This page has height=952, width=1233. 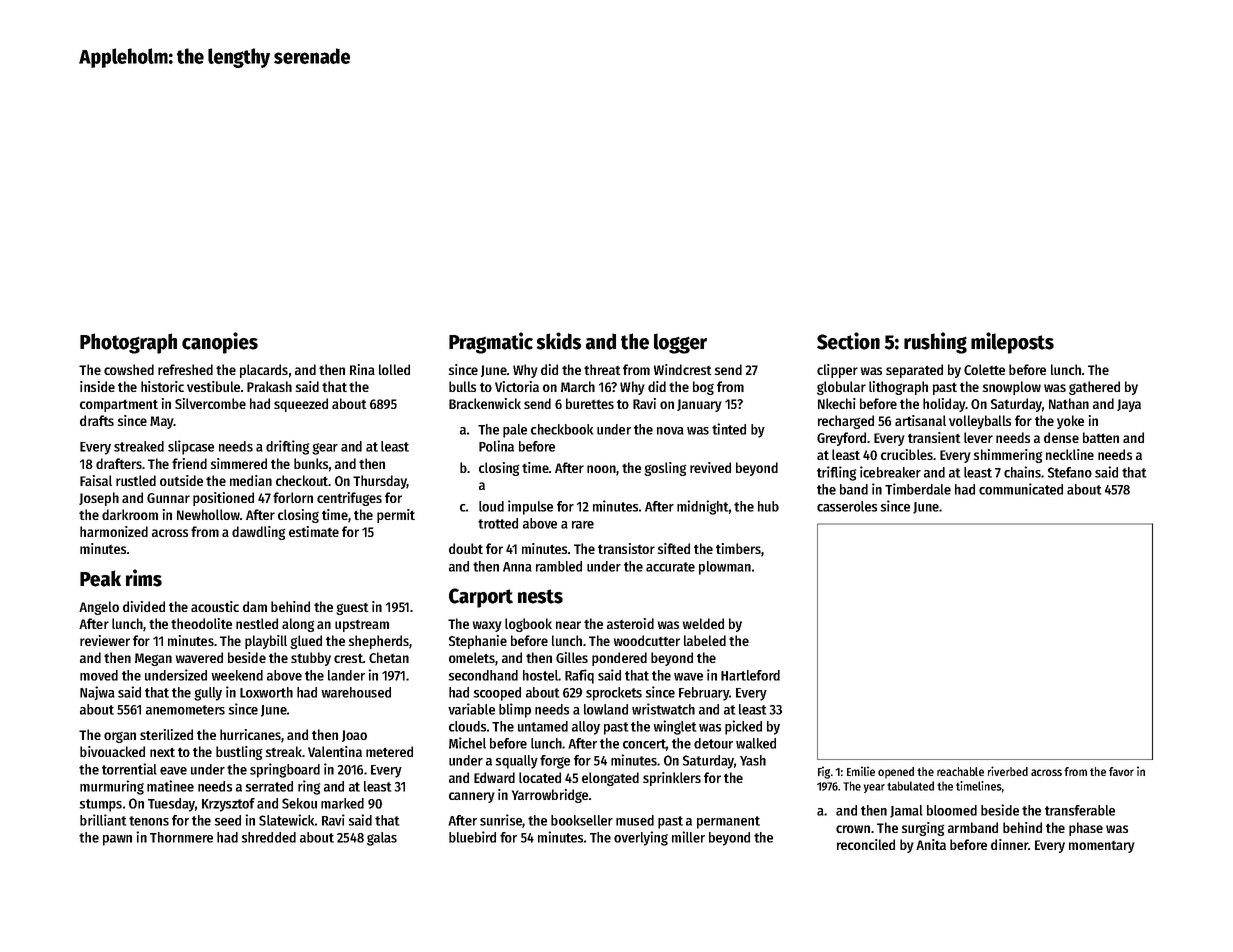 I want to click on rushing, so click(x=935, y=343).
